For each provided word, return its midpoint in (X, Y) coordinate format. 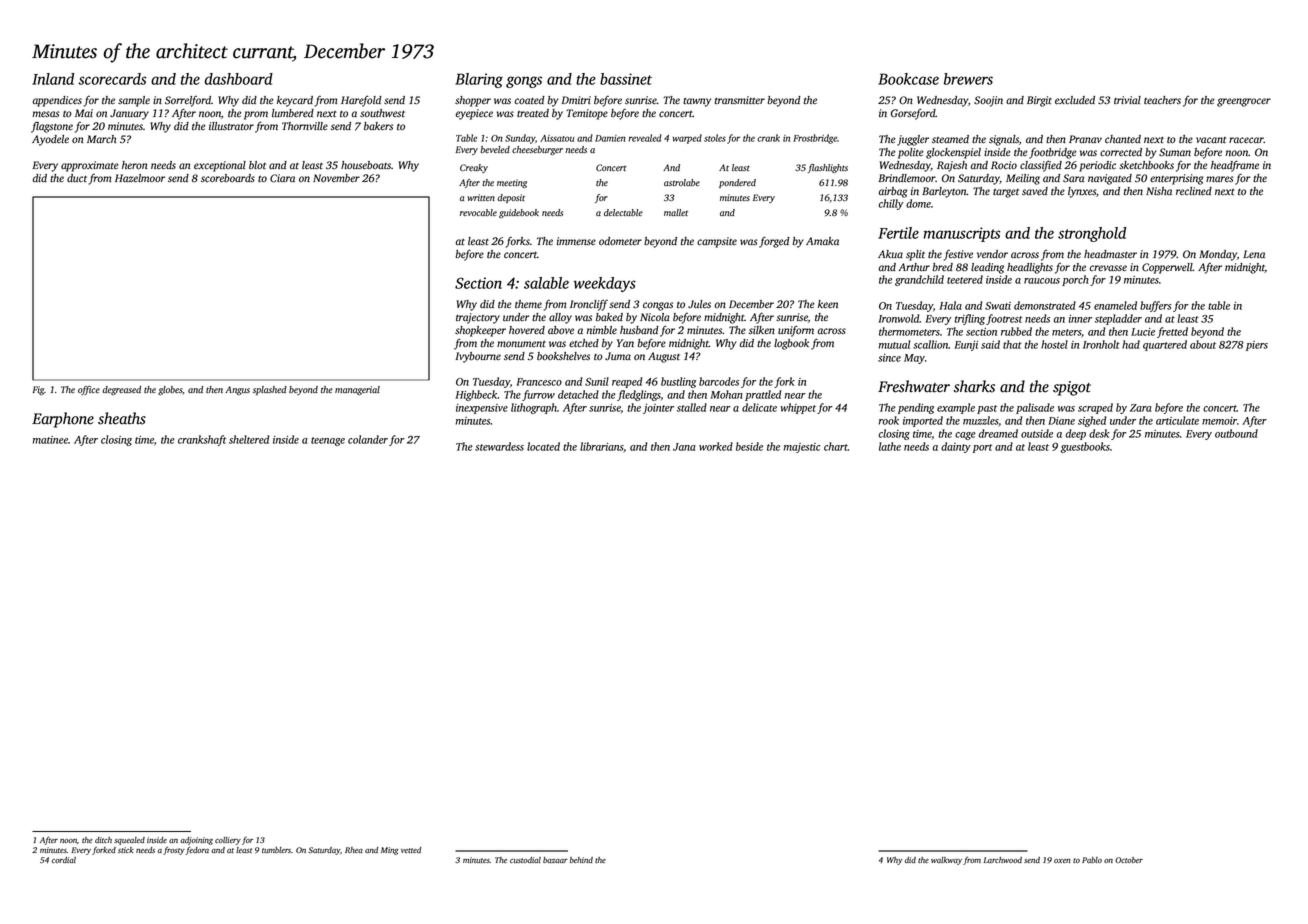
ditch (103, 840)
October (1129, 860)
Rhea (354, 850)
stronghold (1092, 234)
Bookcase (908, 79)
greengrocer (1244, 102)
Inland (53, 79)
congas (658, 306)
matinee (50, 440)
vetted (411, 850)
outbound (1236, 433)
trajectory (478, 318)
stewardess (499, 446)
